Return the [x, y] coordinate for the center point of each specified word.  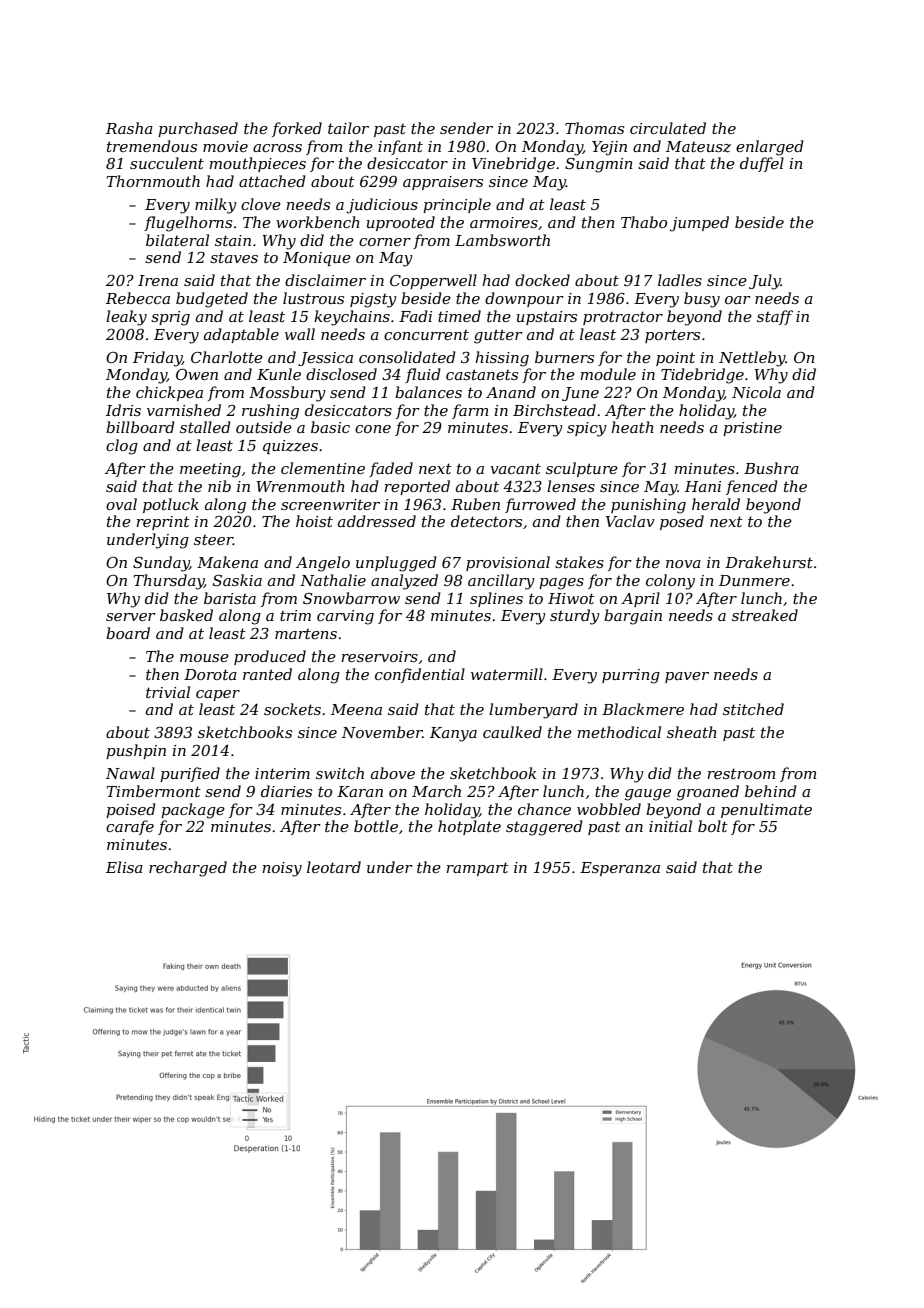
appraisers [443, 183]
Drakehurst [769, 562]
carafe [130, 827]
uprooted [401, 223]
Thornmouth [153, 181]
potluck [171, 505]
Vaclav [630, 521]
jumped [699, 224]
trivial [168, 692]
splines [496, 599]
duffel [762, 164]
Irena [158, 280]
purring [631, 676]
